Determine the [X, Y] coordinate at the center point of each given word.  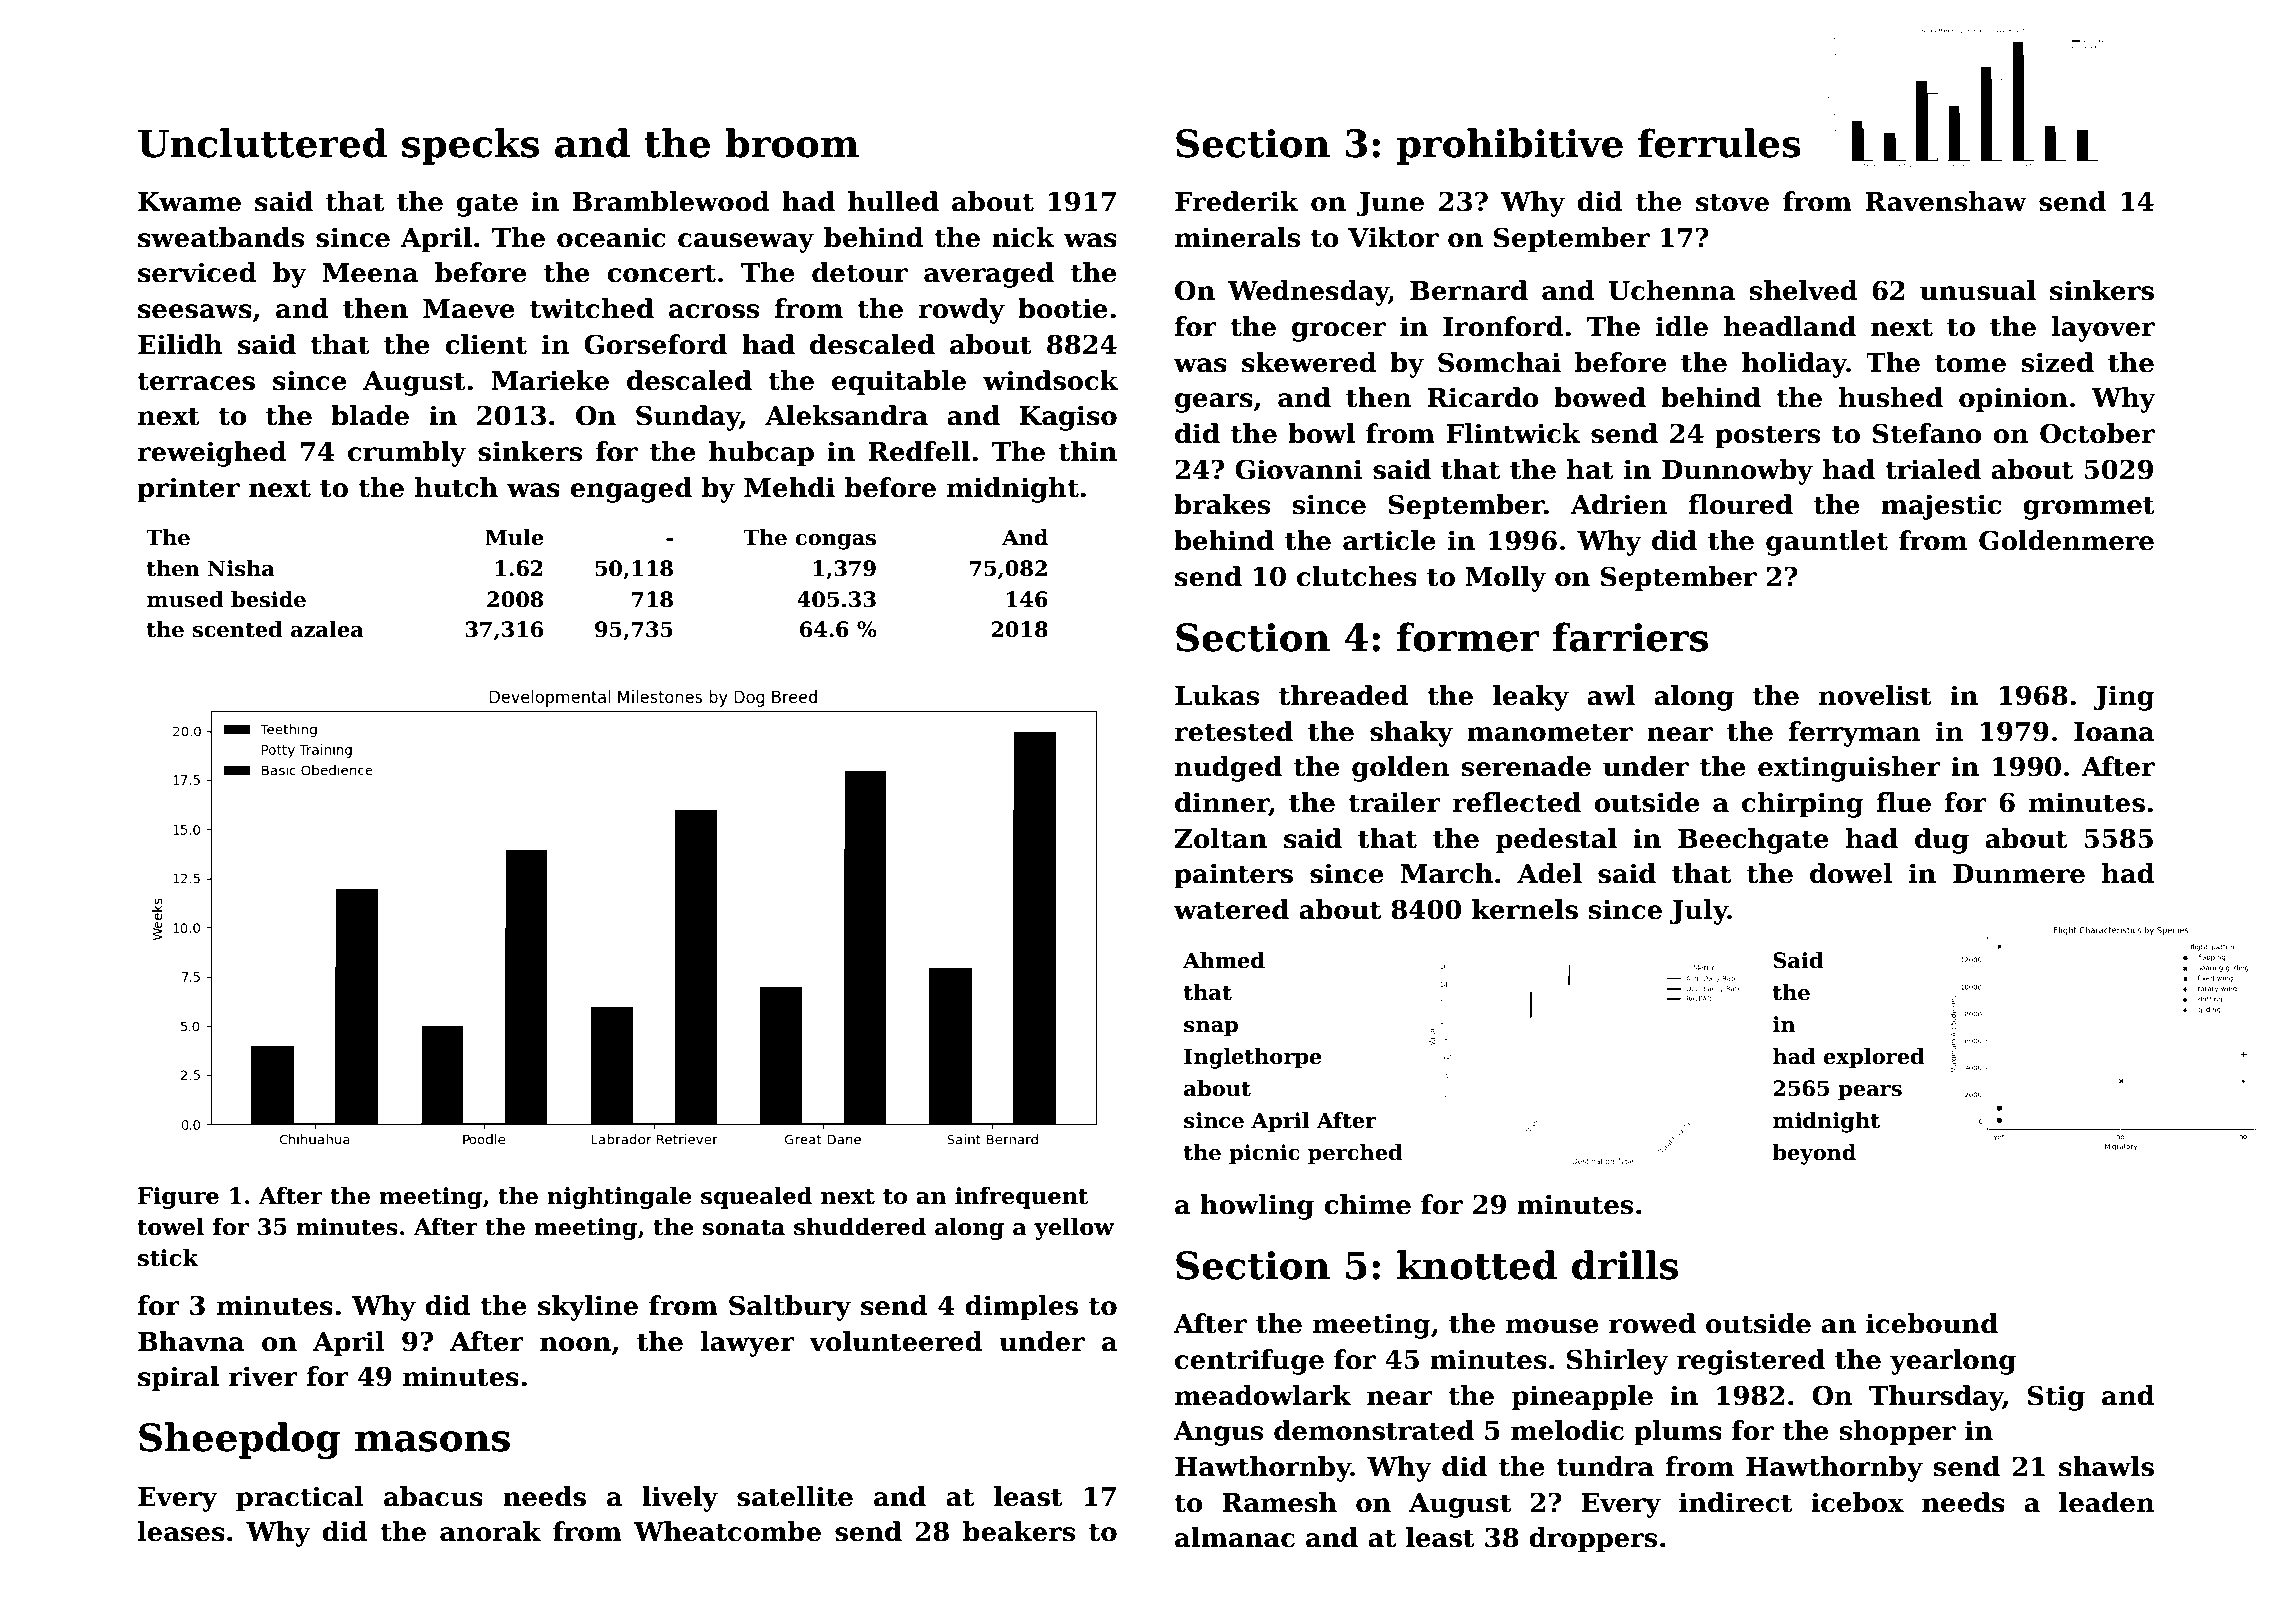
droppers [1593, 1540]
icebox [1857, 1502]
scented [238, 629]
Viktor [1393, 237]
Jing [2123, 698]
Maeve [469, 309]
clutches [1357, 576]
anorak [490, 1531]
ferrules [1719, 143]
